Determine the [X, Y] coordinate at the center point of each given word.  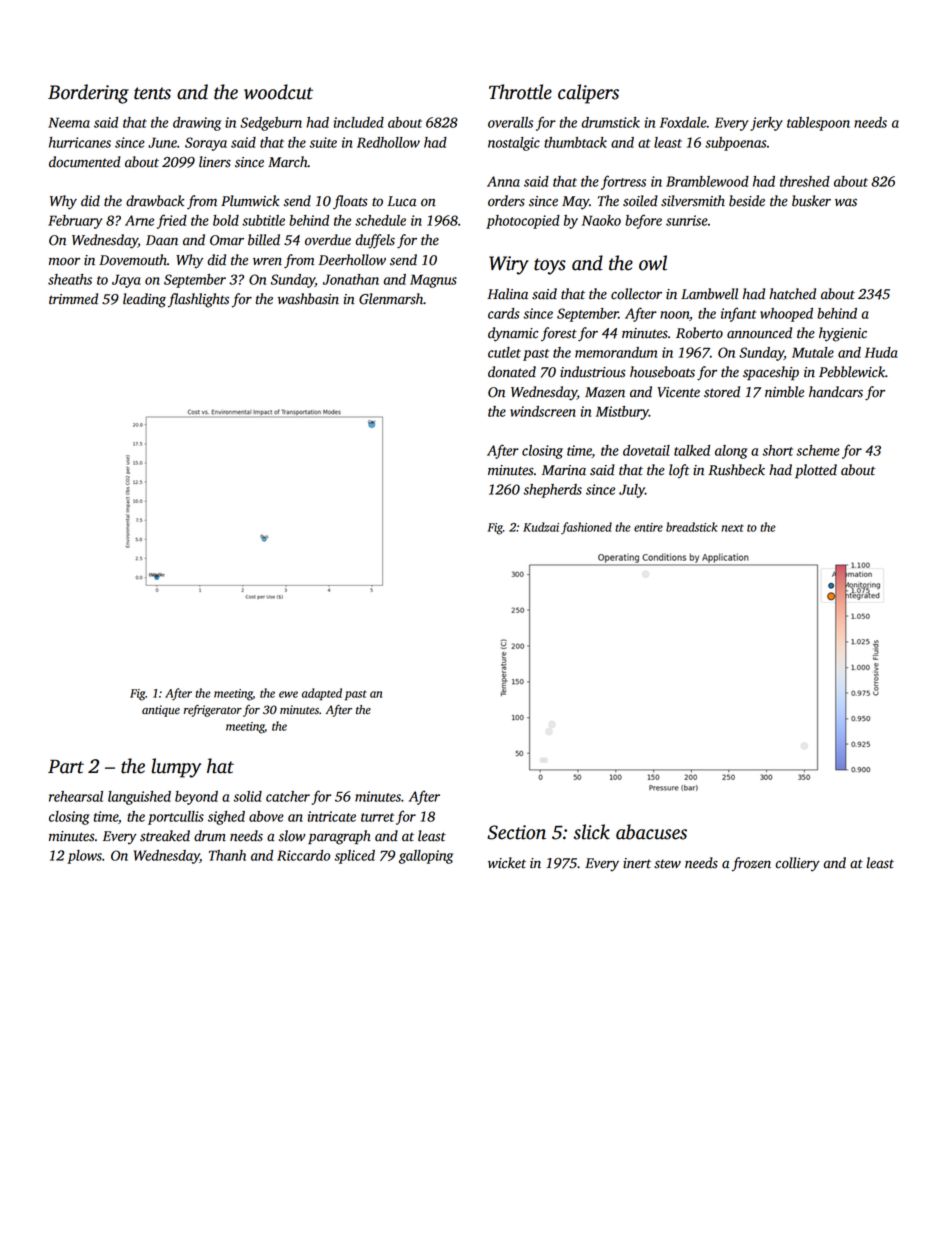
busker [811, 201]
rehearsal [76, 796]
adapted [322, 694]
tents [152, 93]
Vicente [678, 392]
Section [516, 832]
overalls [510, 122]
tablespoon [818, 124]
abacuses [651, 832]
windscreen [543, 411]
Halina [507, 294]
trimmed [73, 299]
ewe [288, 694]
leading [144, 300]
